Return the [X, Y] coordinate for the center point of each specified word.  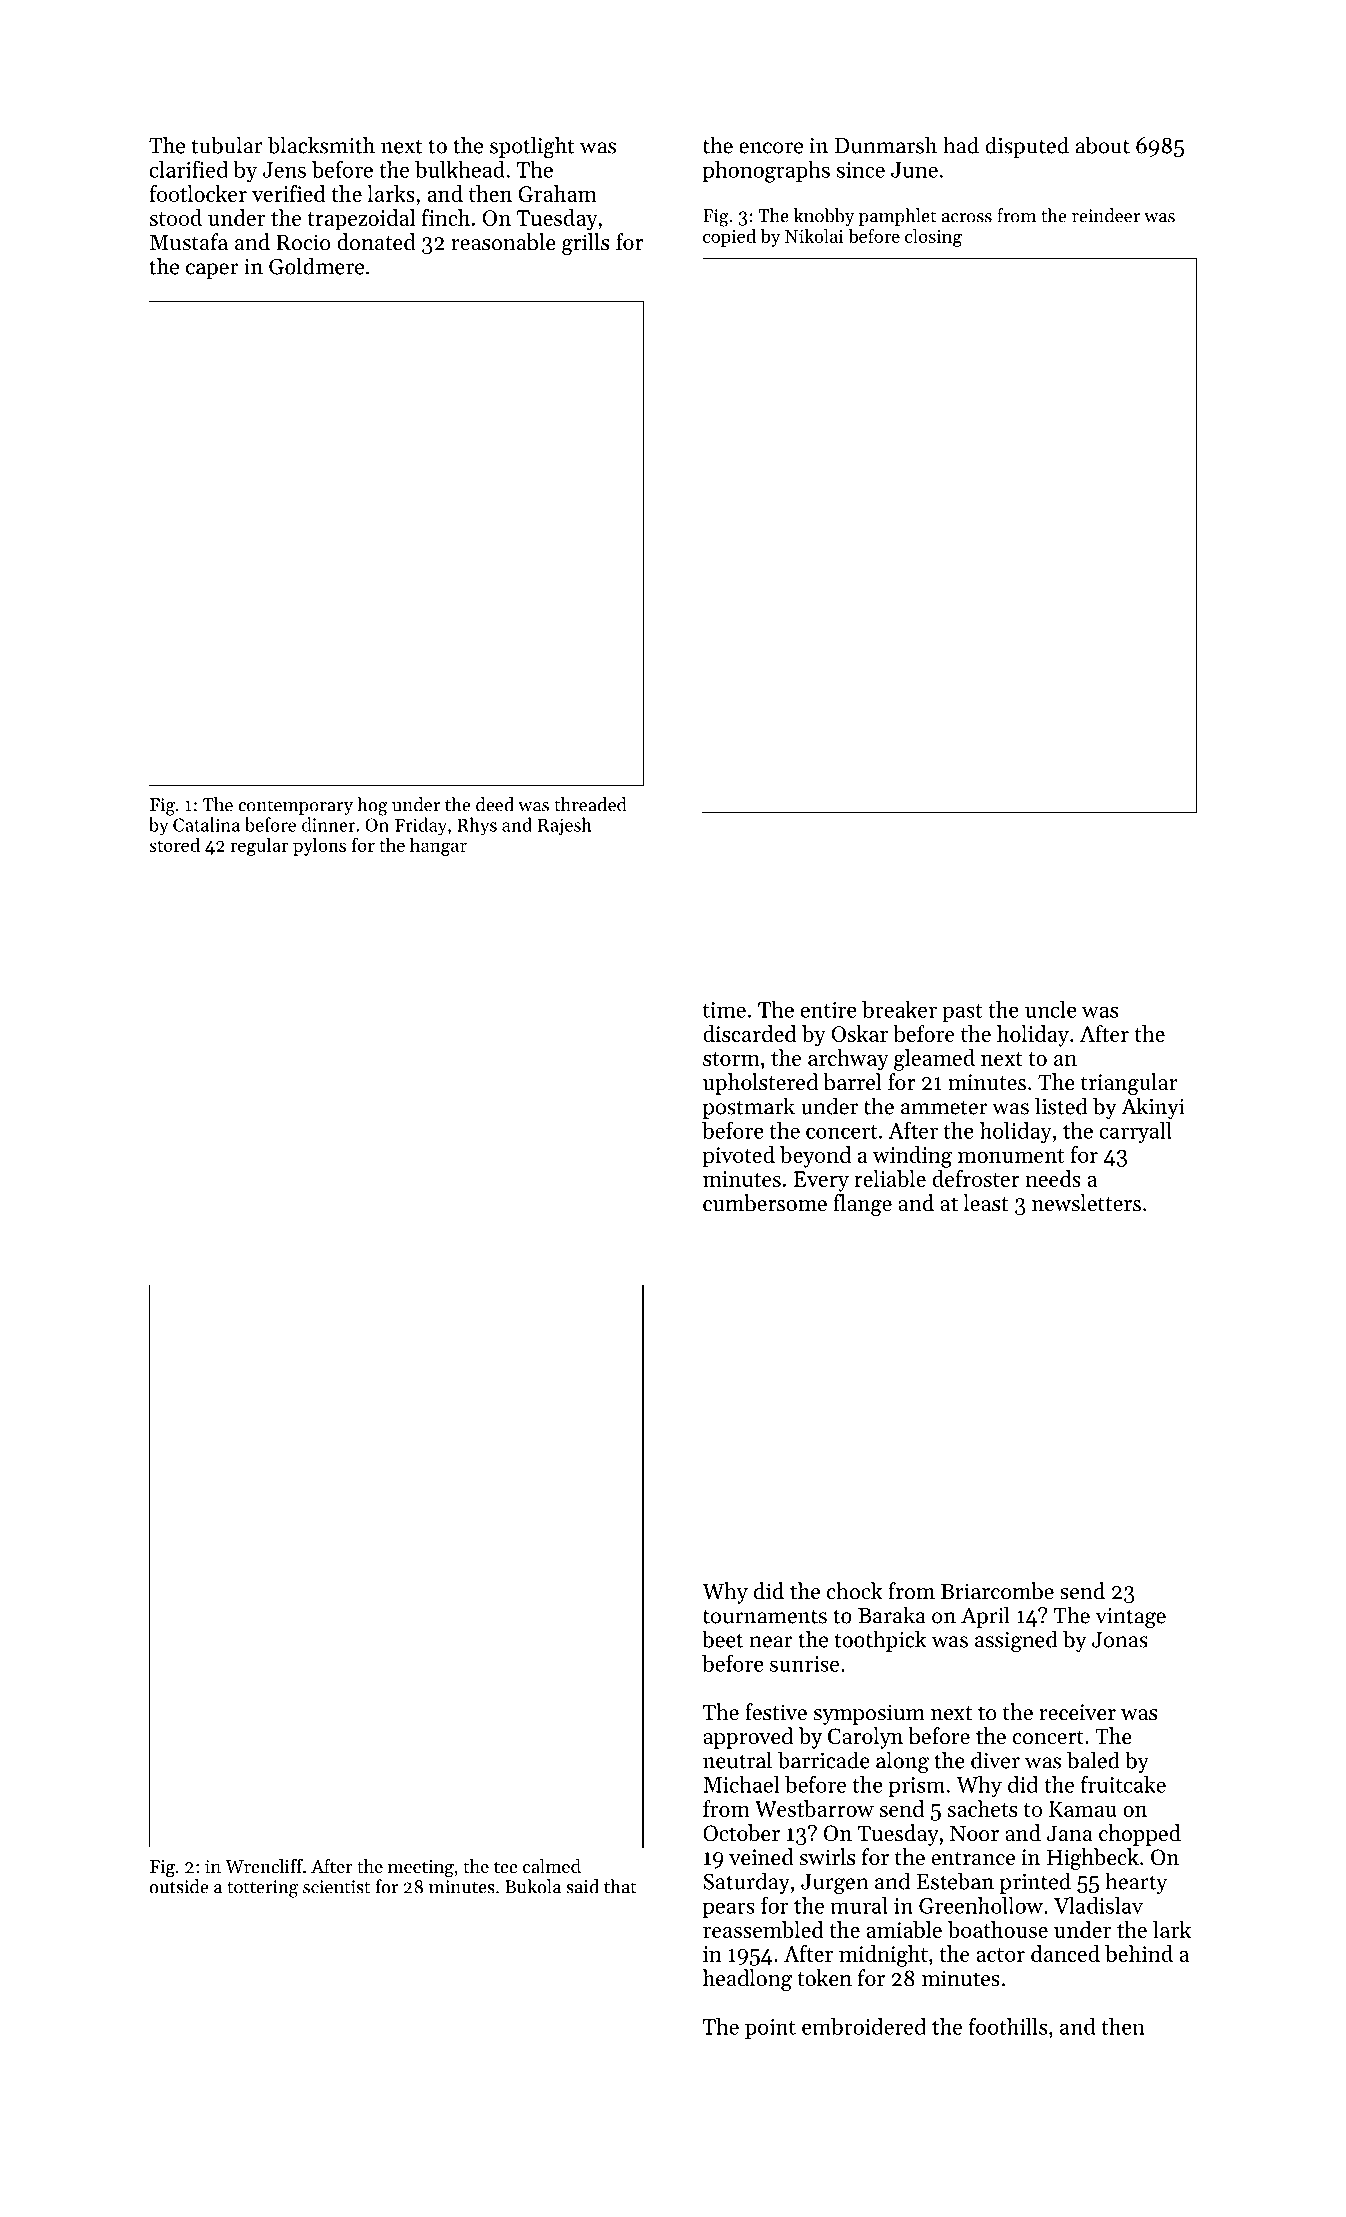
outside [178, 1886]
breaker [899, 1009]
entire [829, 1010]
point [770, 2029]
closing [933, 237]
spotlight [532, 147]
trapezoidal [361, 220]
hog [372, 806]
